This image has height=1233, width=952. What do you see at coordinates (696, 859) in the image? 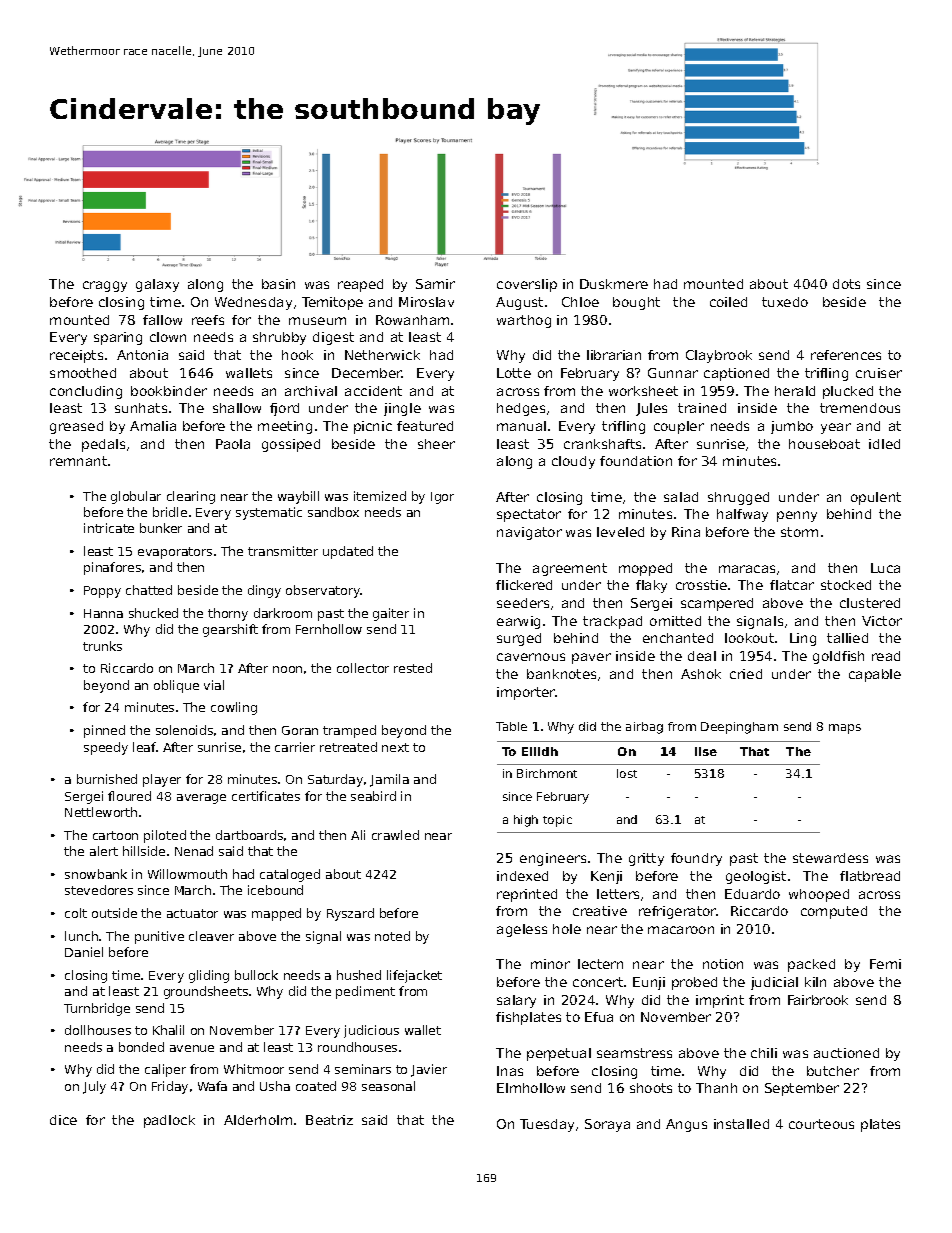
I see `foundry` at bounding box center [696, 859].
